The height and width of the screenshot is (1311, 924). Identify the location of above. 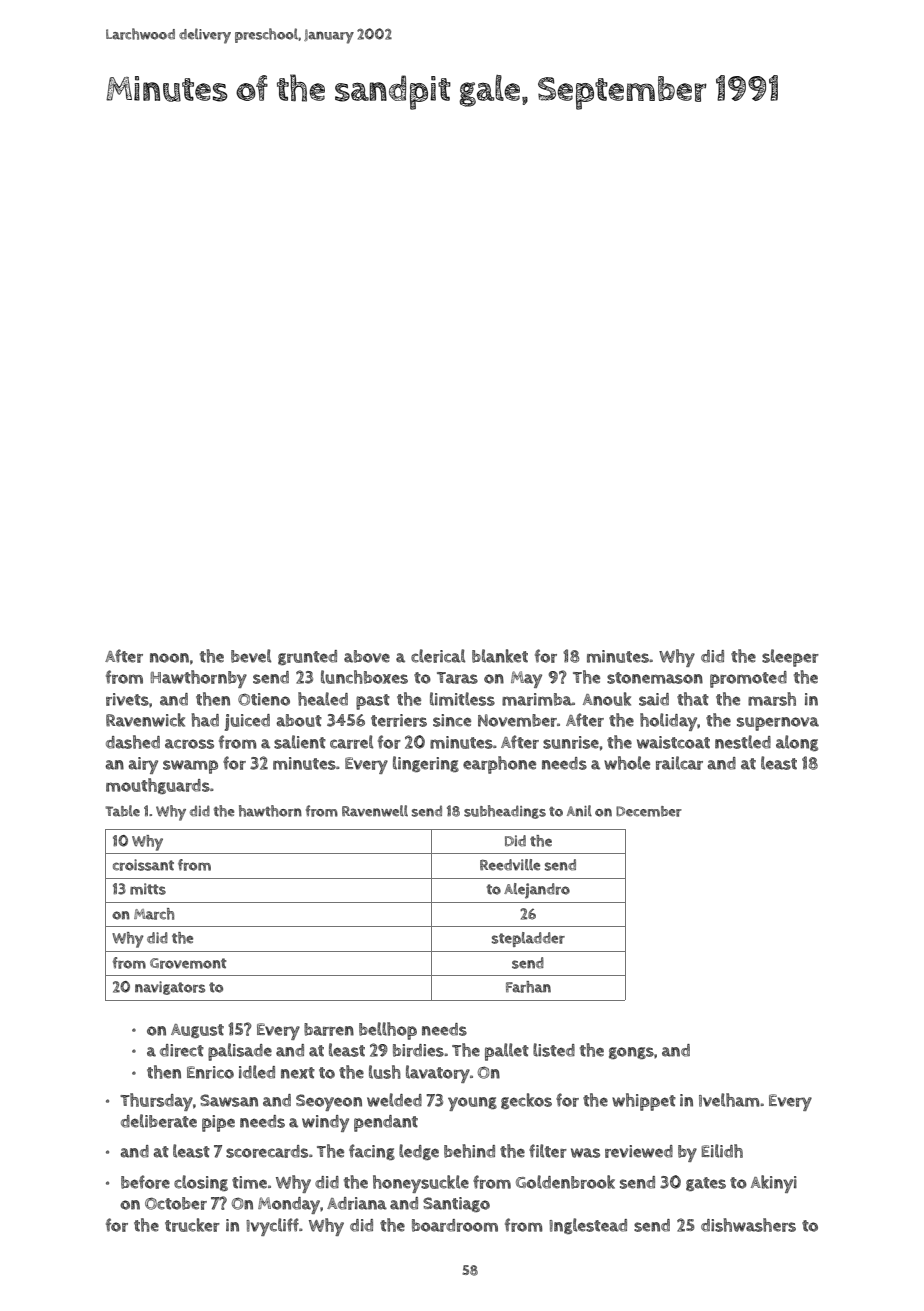
(367, 656).
